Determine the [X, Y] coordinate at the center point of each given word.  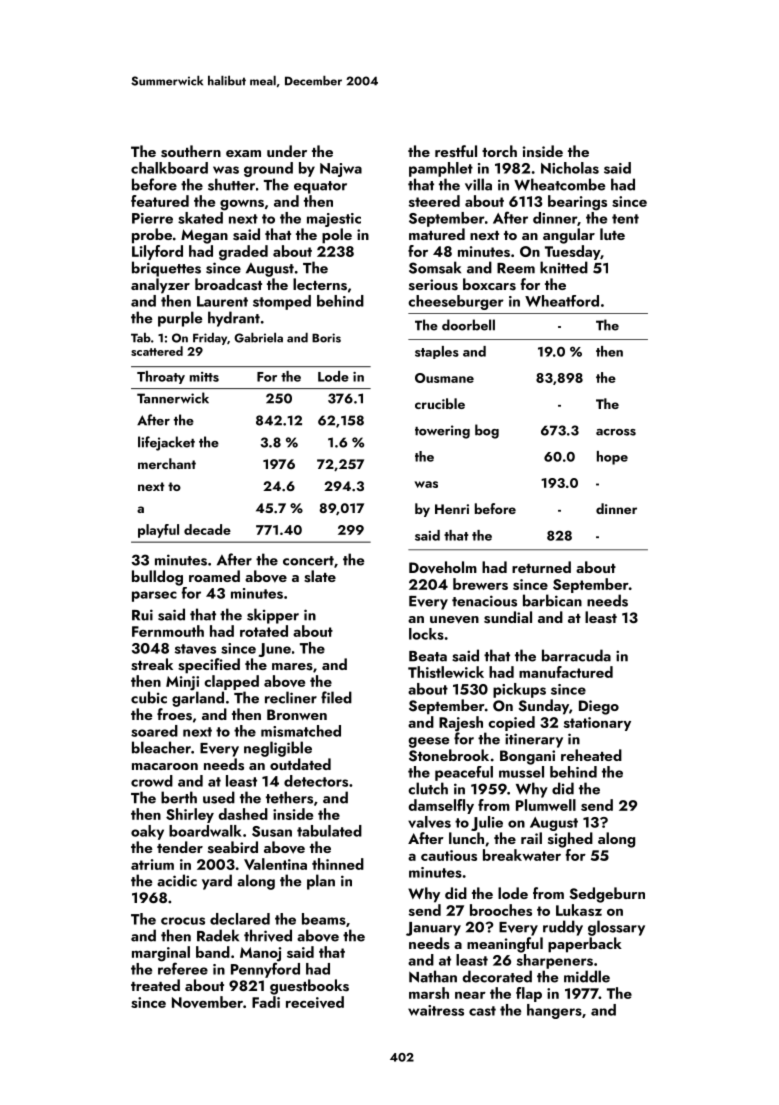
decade [207, 529]
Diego [599, 707]
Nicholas [570, 168]
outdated [300, 764]
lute [612, 234]
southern [191, 151]
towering [442, 432]
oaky [147, 832]
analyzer [160, 286]
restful [456, 151]
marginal [161, 954]
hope [612, 458]
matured [437, 234]
